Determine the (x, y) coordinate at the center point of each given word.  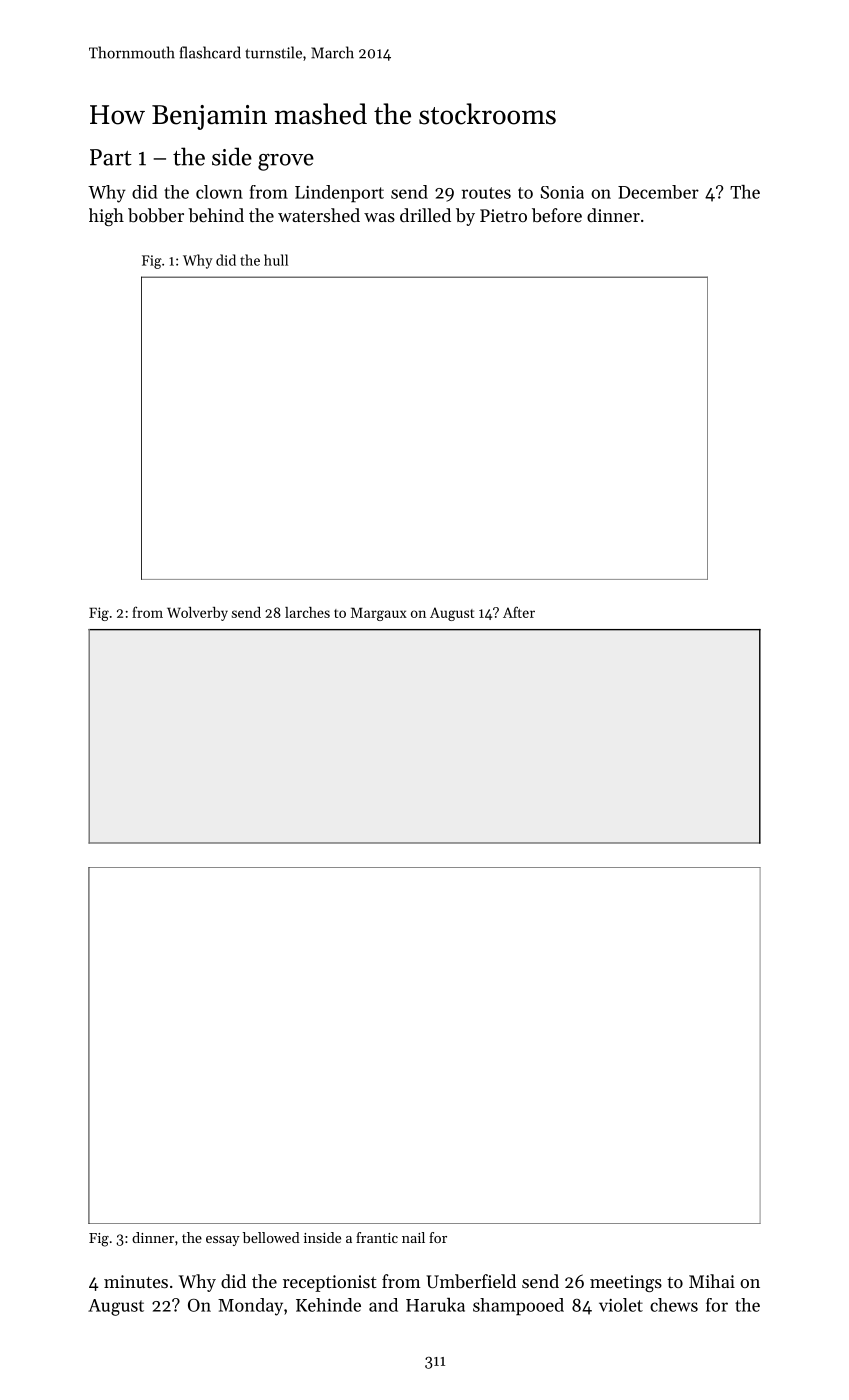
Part (111, 157)
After (519, 612)
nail (413, 1237)
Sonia (562, 192)
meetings (626, 1283)
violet (621, 1305)
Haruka (435, 1305)
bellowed (271, 1237)
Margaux (379, 614)
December (658, 192)
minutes (136, 1281)
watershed (319, 215)
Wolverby (197, 614)
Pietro (503, 215)
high (106, 217)
